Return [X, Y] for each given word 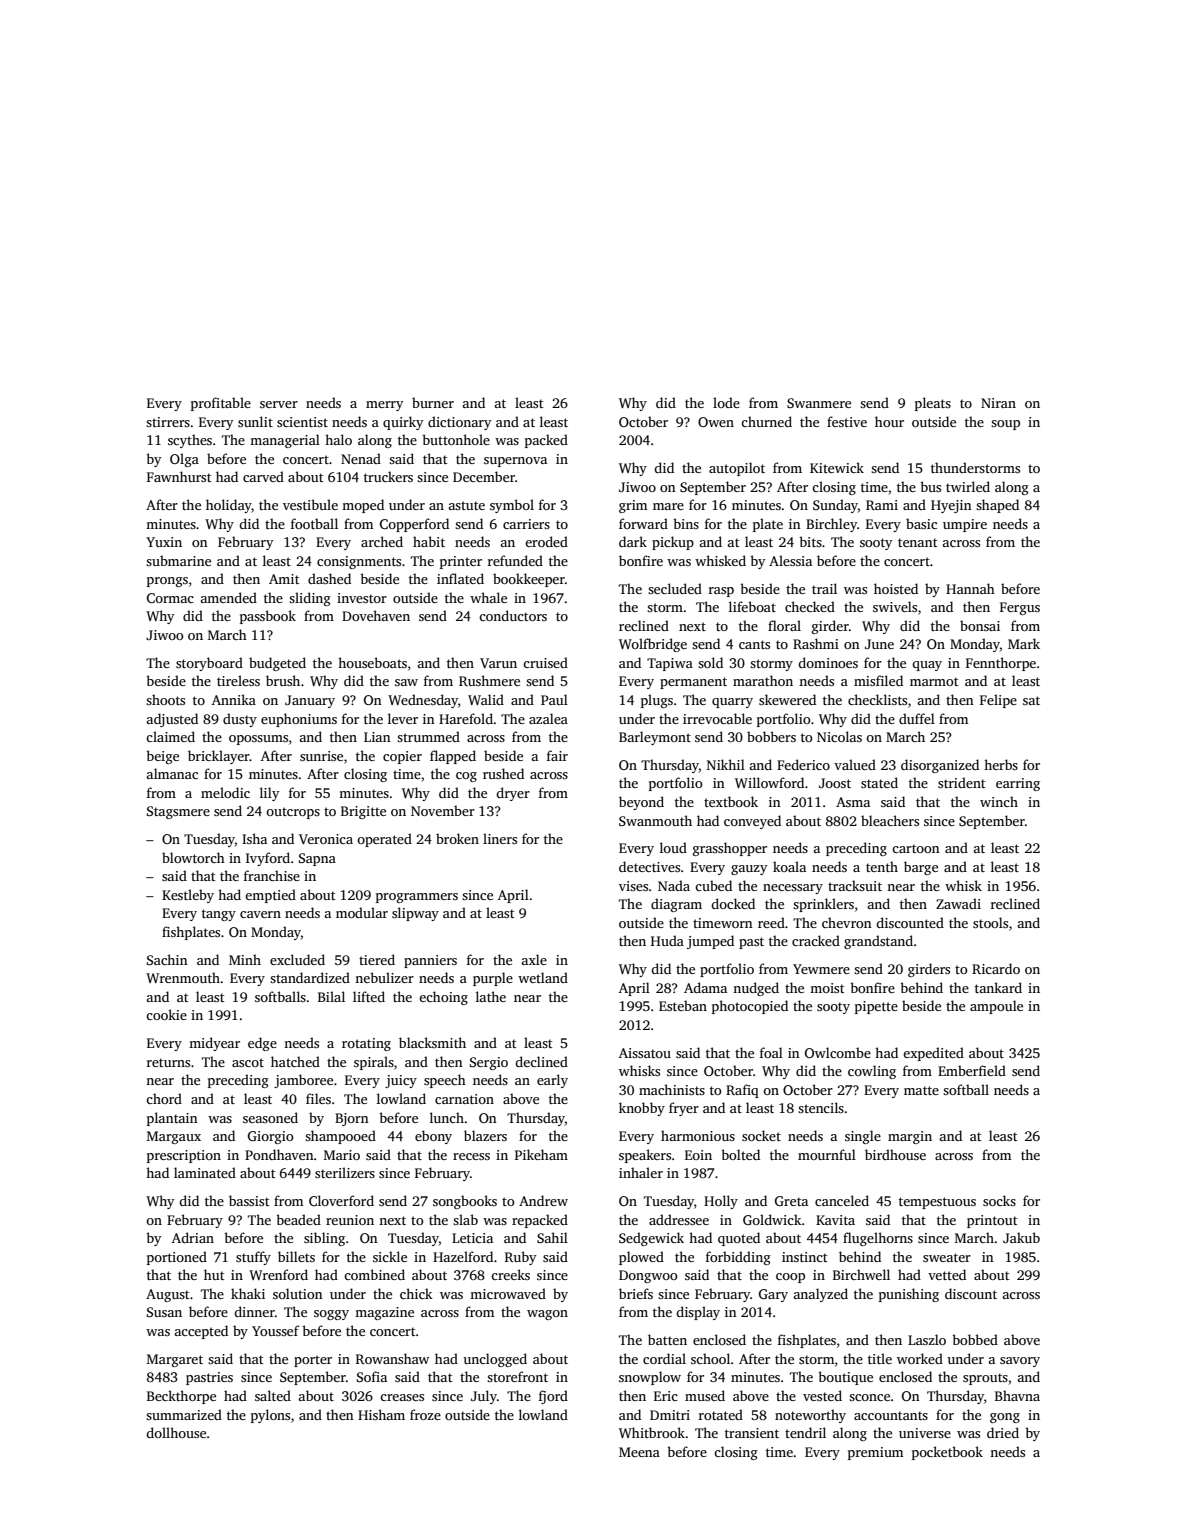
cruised [545, 662]
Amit [284, 579]
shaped [997, 506]
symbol [512, 506]
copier [402, 757]
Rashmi [816, 643]
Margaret [175, 1360]
